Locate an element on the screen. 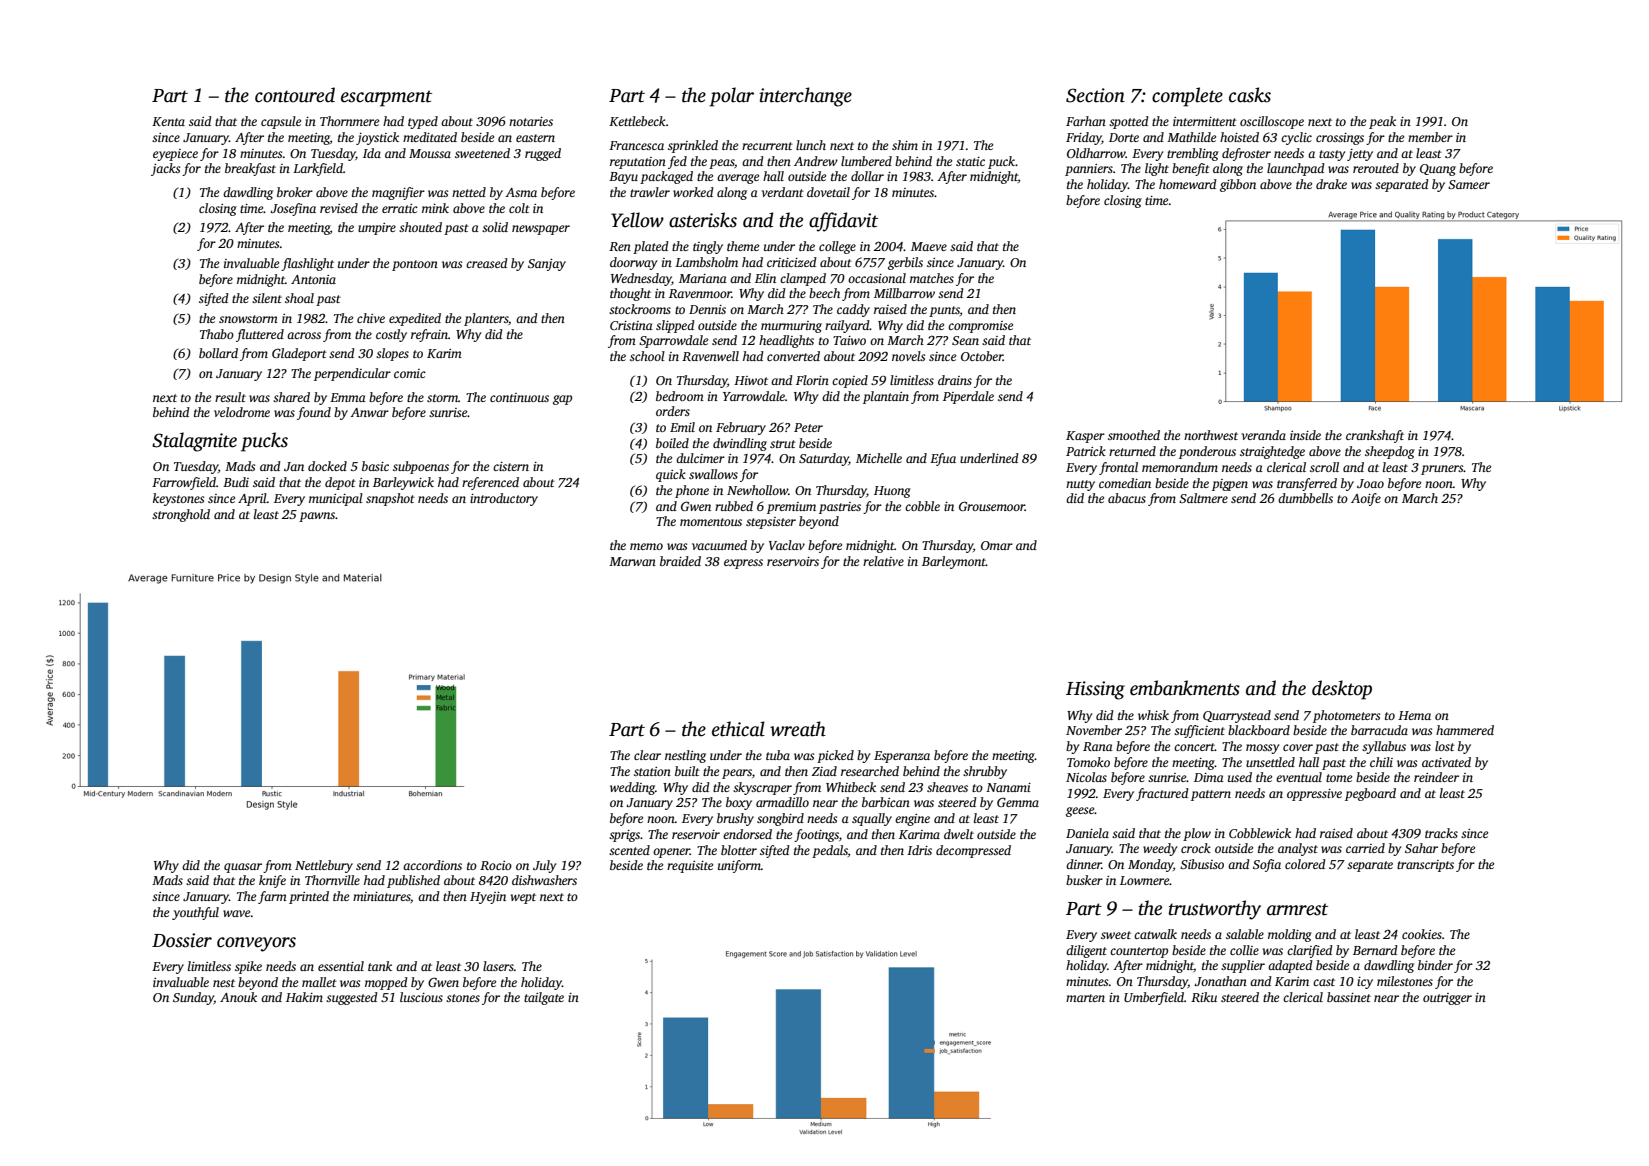  compromise is located at coordinates (980, 327).
